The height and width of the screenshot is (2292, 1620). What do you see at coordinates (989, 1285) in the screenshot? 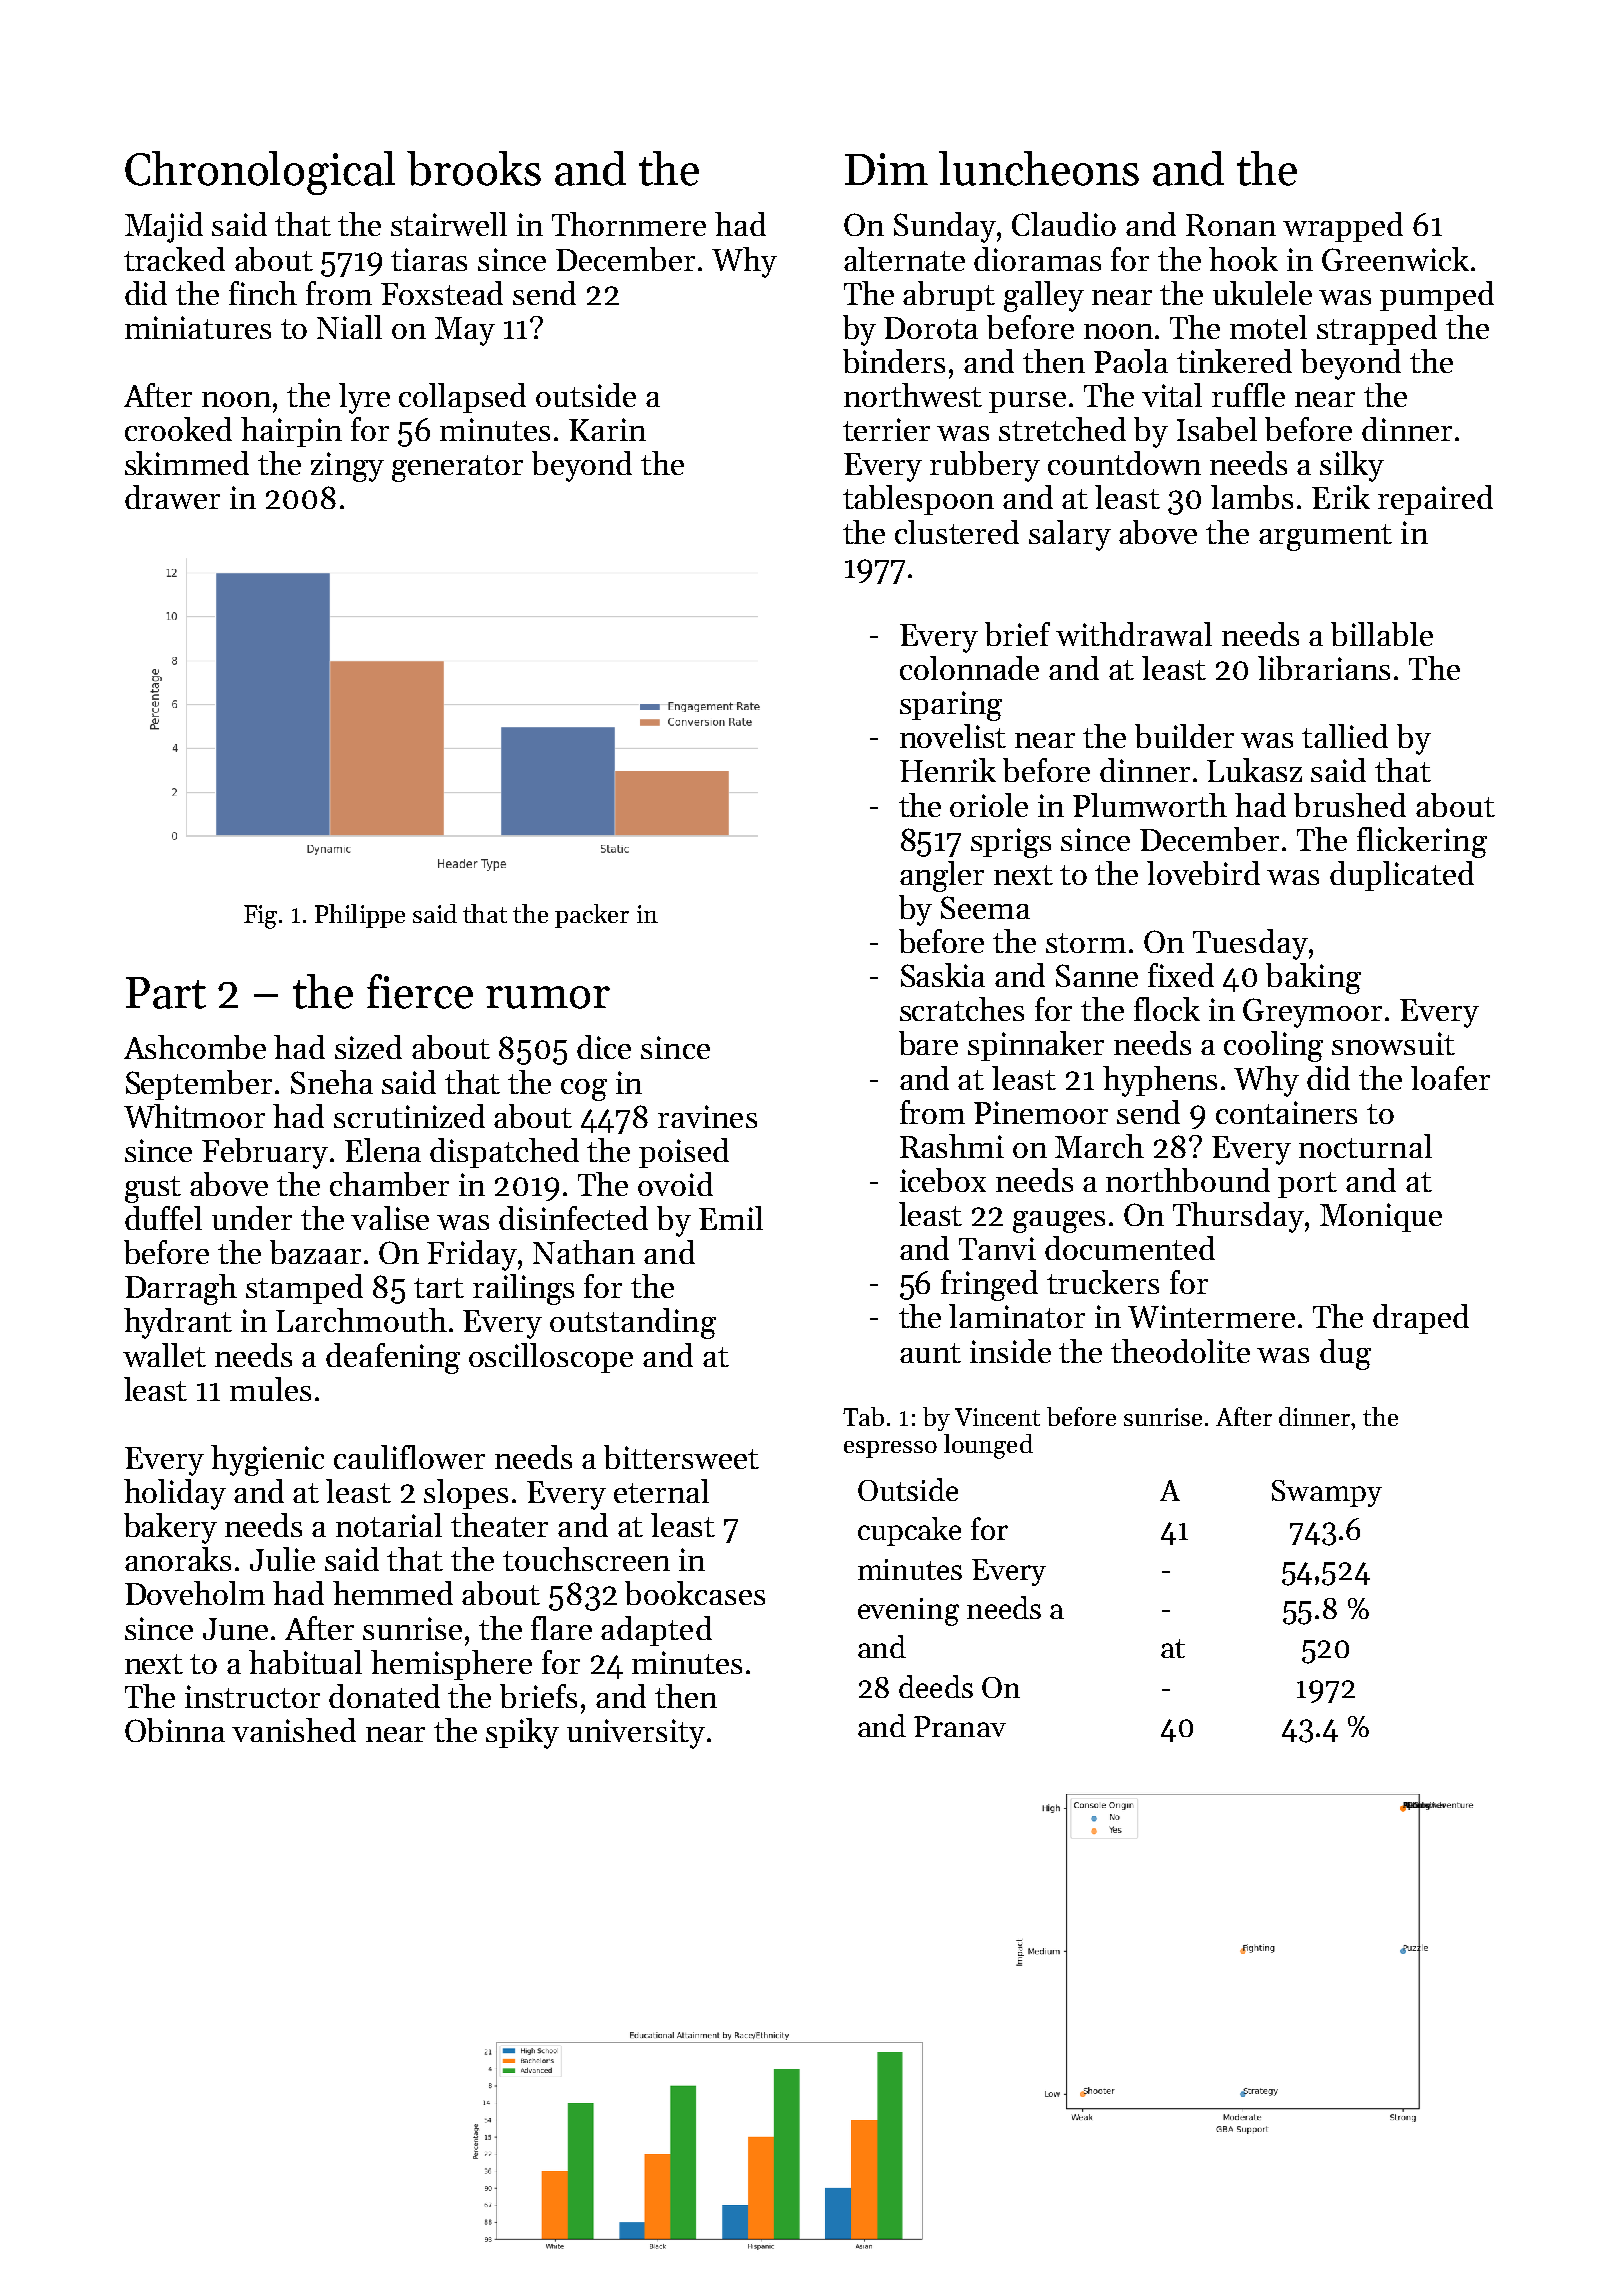
I see `fringed` at bounding box center [989, 1285].
